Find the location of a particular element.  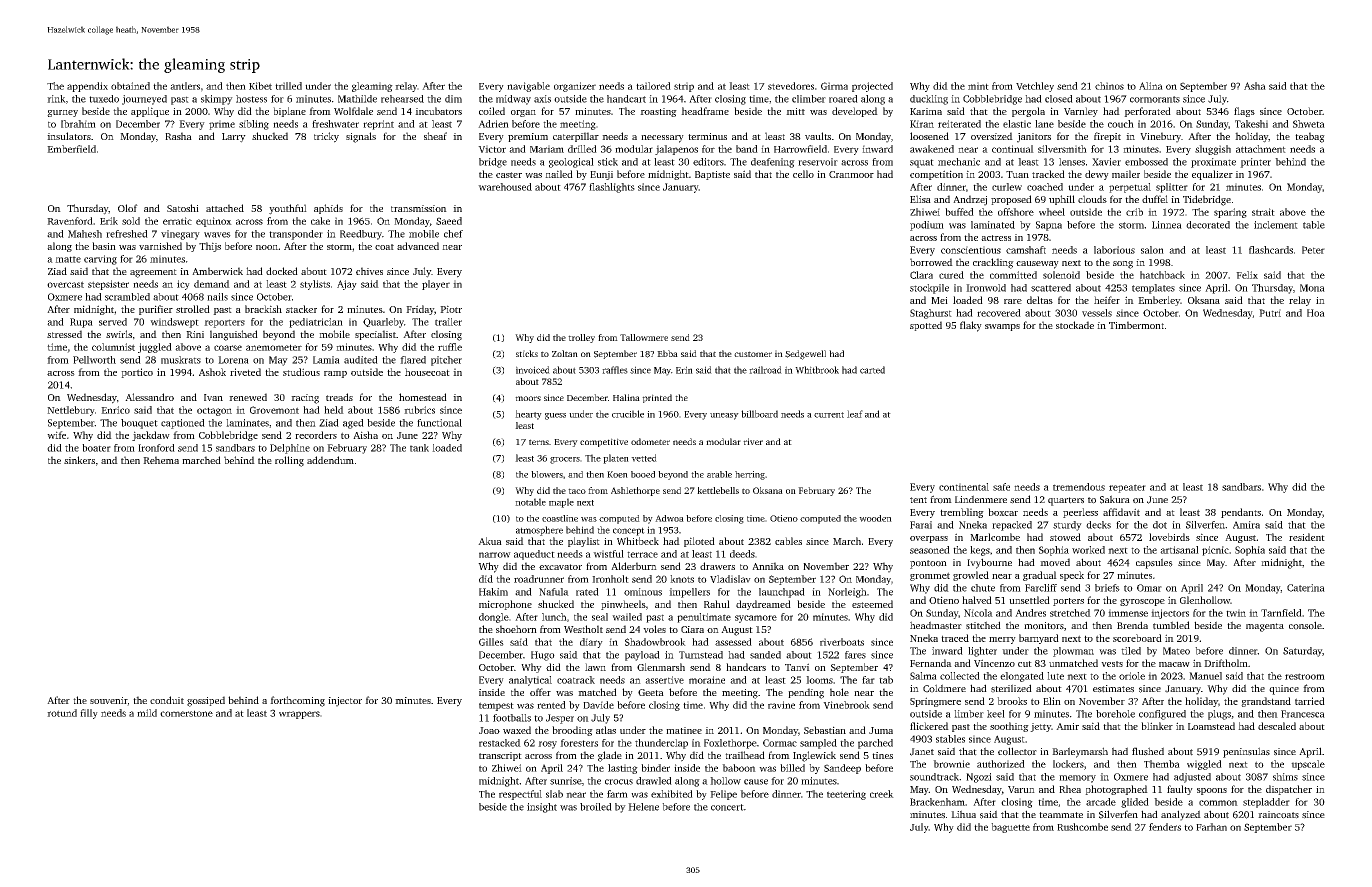

cornerstone is located at coordinates (186, 713).
